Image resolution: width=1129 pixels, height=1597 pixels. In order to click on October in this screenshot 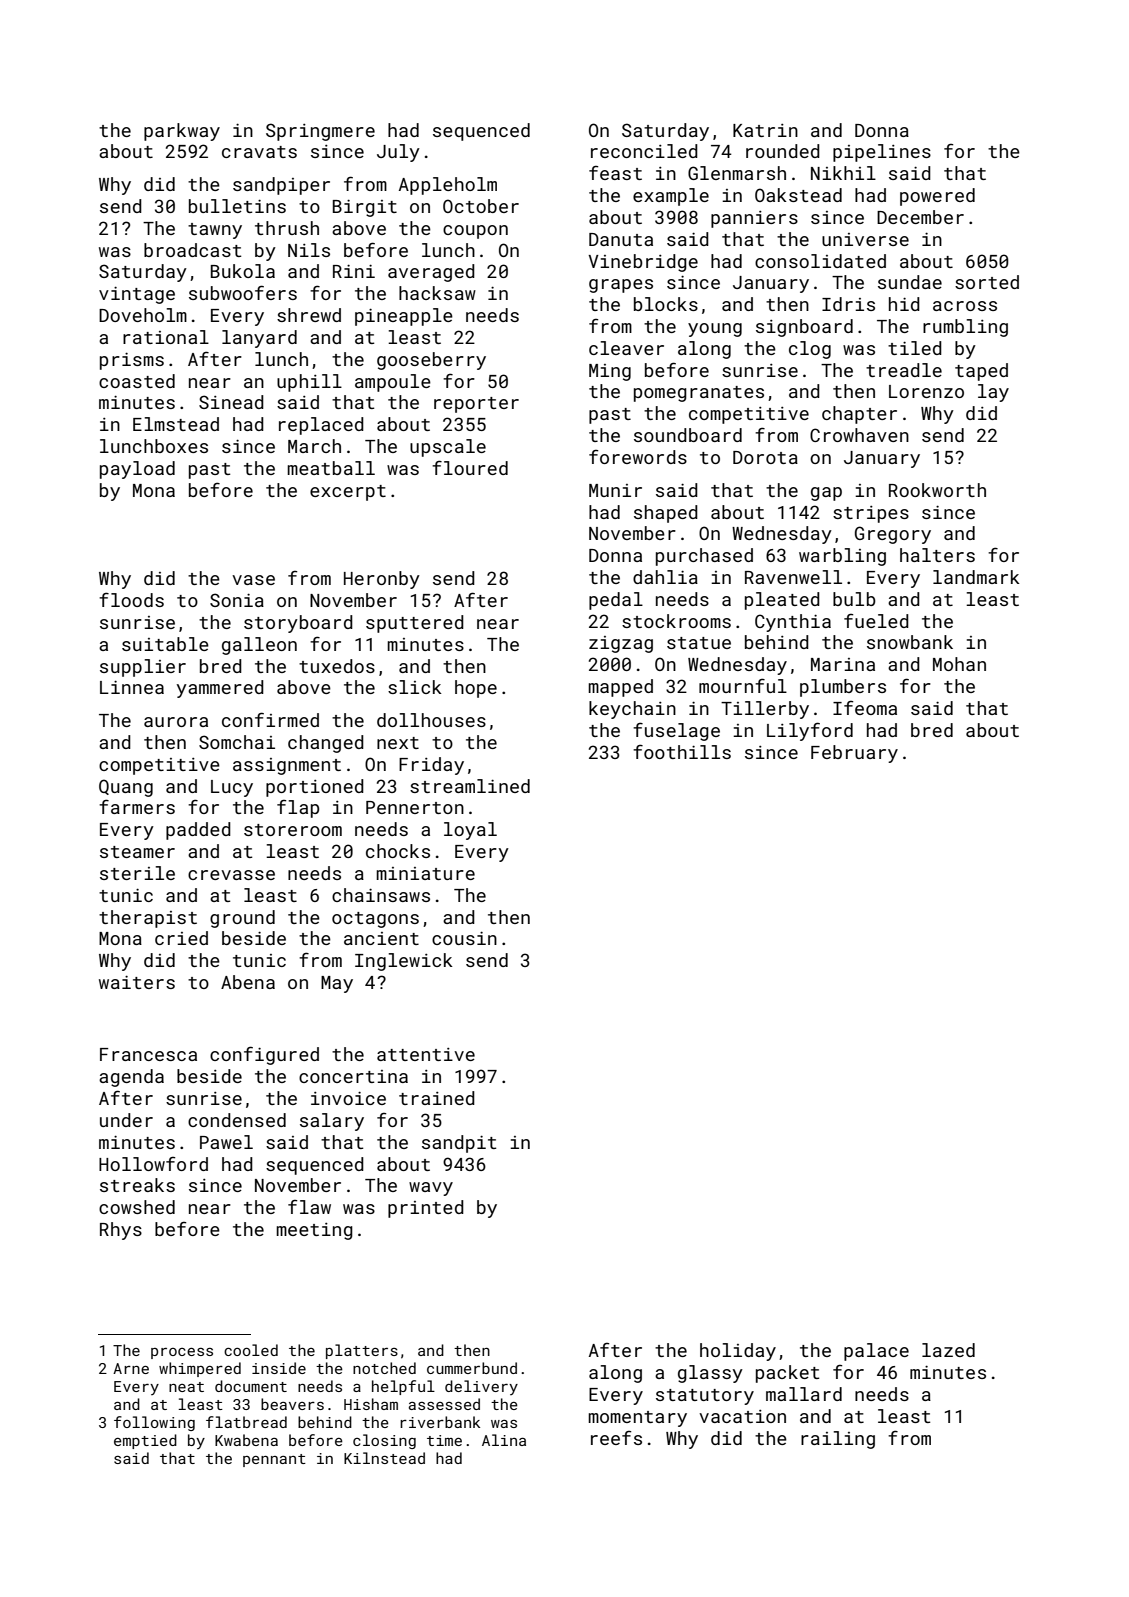, I will do `click(481, 206)`.
